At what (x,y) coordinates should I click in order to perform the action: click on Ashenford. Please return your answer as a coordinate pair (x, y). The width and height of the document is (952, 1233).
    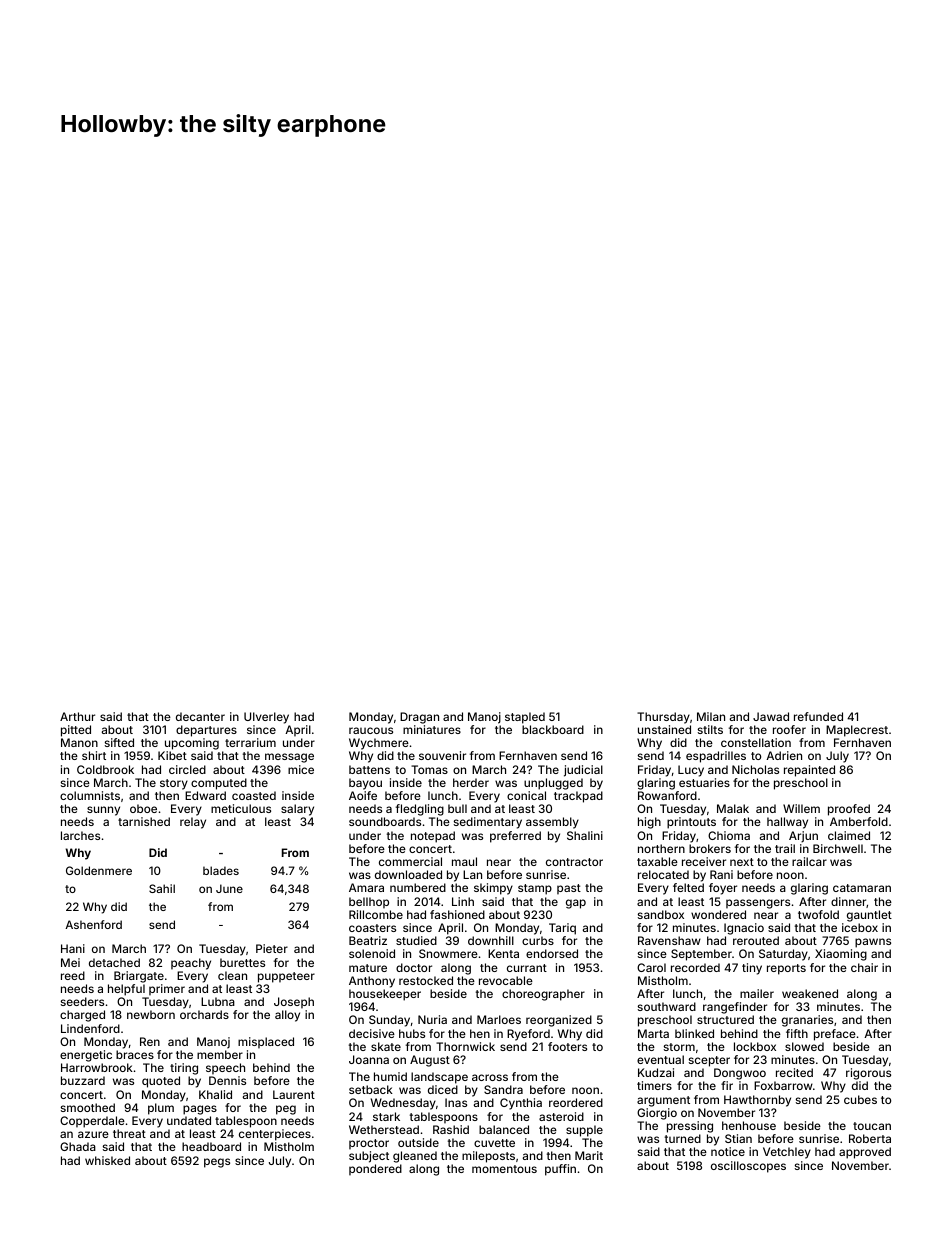
    Looking at the image, I should click on (93, 924).
